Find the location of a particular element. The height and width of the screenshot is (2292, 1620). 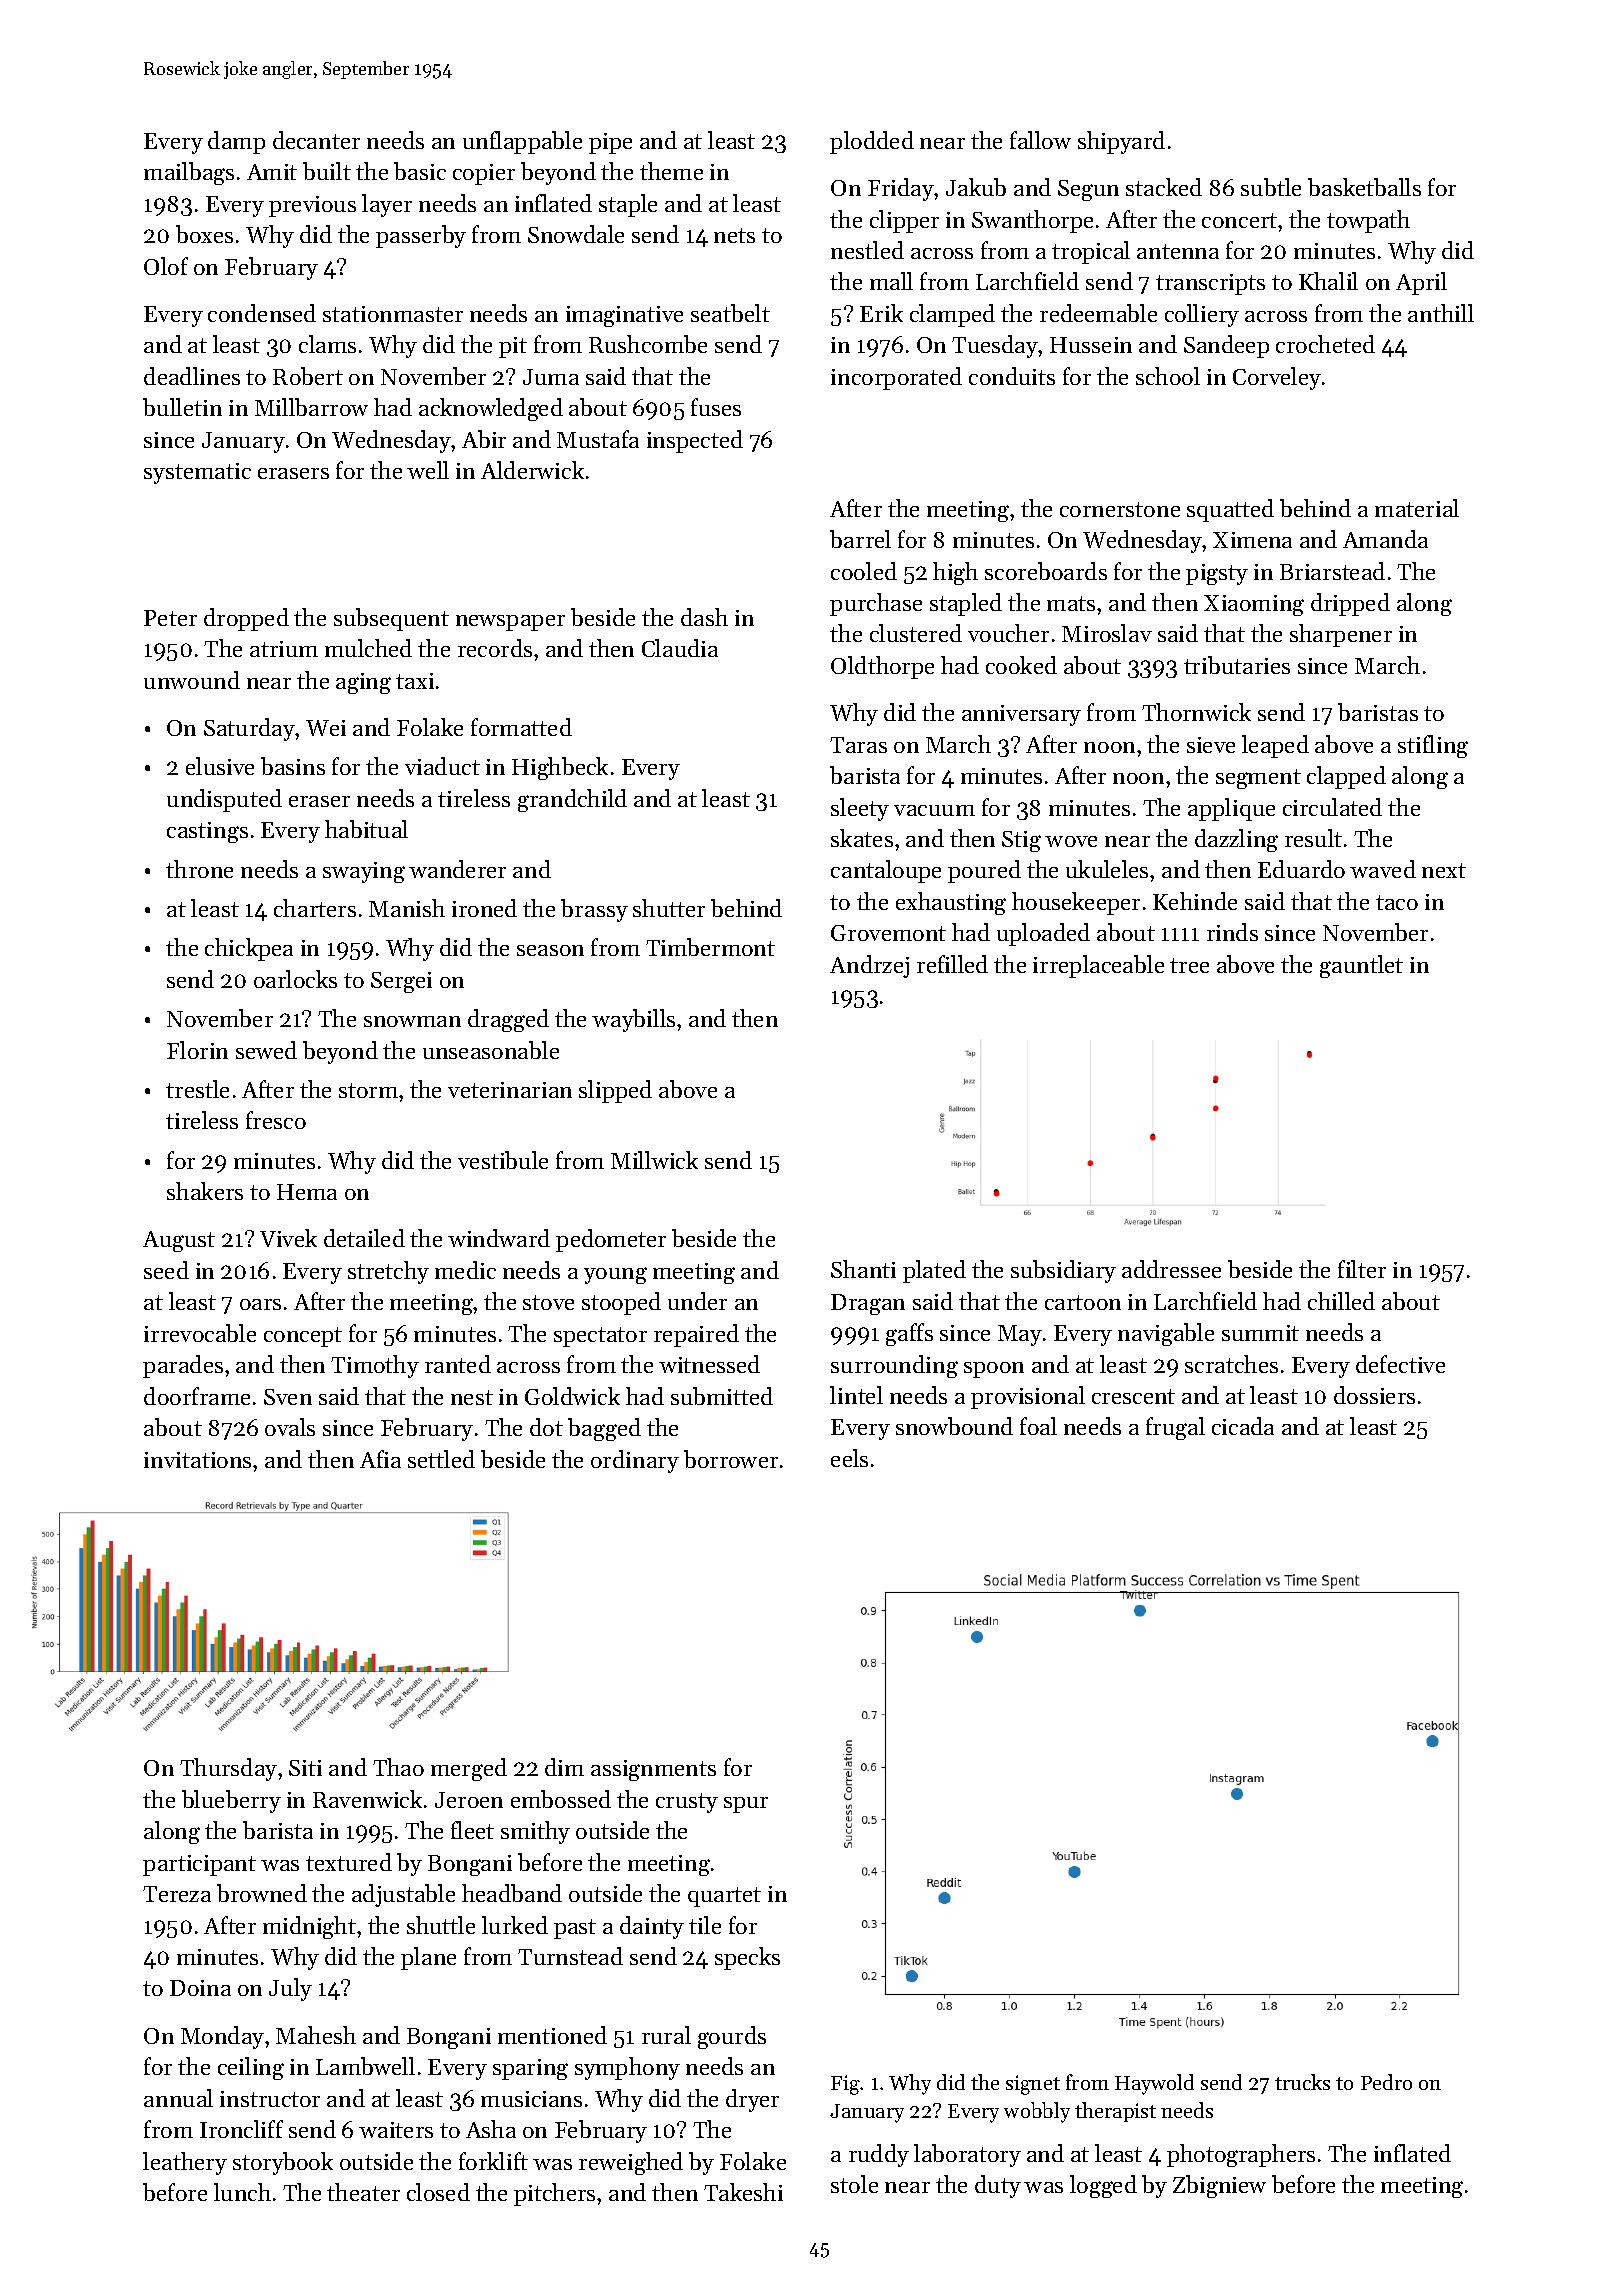

addressee is located at coordinates (1171, 1269).
